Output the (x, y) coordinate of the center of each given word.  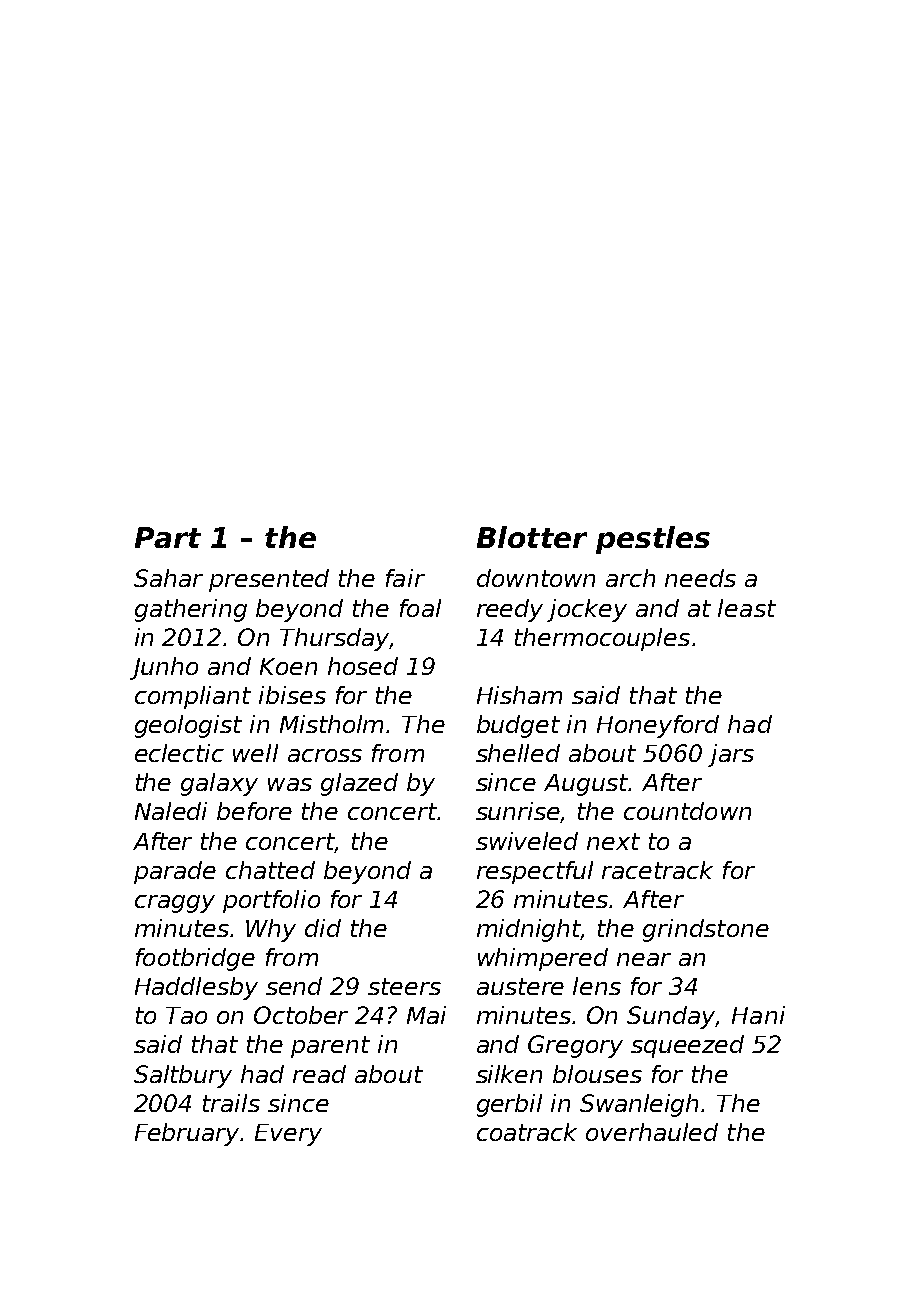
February (188, 1134)
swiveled (527, 841)
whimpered (543, 959)
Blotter (532, 537)
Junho (164, 668)
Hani (758, 1015)
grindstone (706, 930)
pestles (653, 540)
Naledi (171, 811)
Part (168, 537)
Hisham (519, 695)
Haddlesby (196, 988)
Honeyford (658, 726)
